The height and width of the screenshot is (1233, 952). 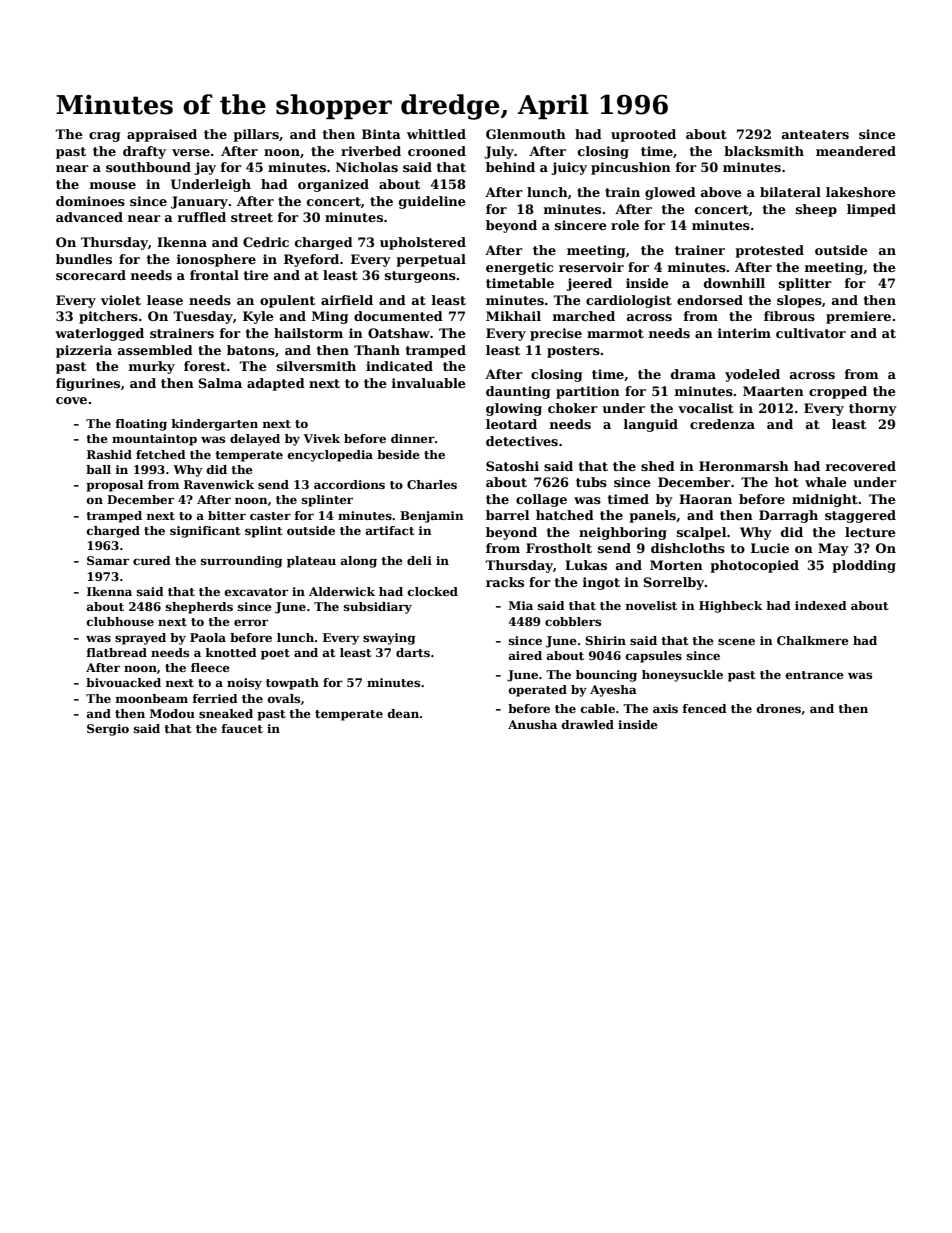 I want to click on thorny, so click(x=873, y=409).
